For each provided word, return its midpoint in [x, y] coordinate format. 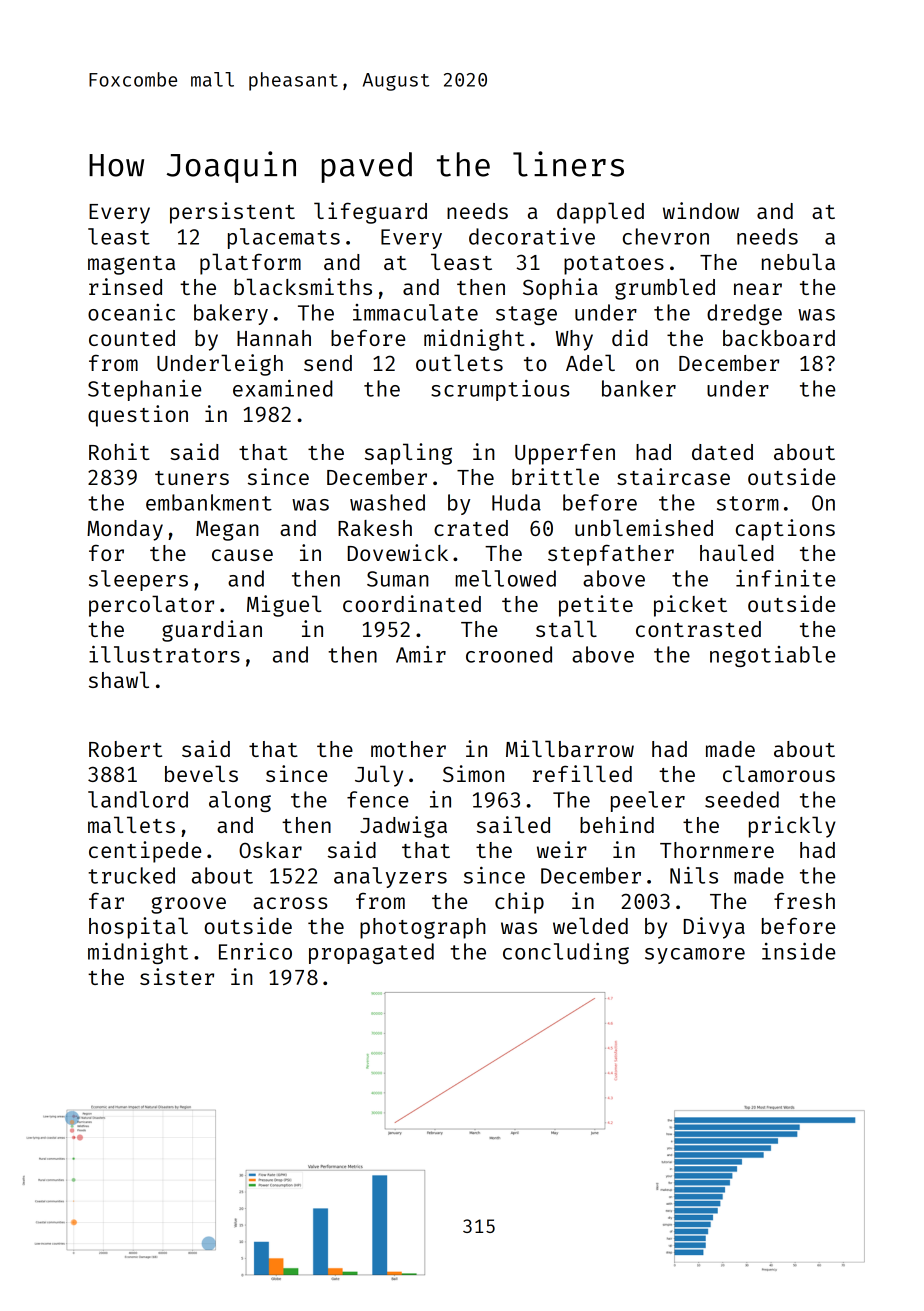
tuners [192, 478]
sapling [408, 454]
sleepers [138, 580]
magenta [131, 265]
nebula [798, 261]
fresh [804, 900]
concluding [566, 953]
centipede [145, 852]
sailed [513, 824]
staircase [673, 476]
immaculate [415, 312]
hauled [737, 552]
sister [177, 976]
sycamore [695, 956]
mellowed [505, 578]
